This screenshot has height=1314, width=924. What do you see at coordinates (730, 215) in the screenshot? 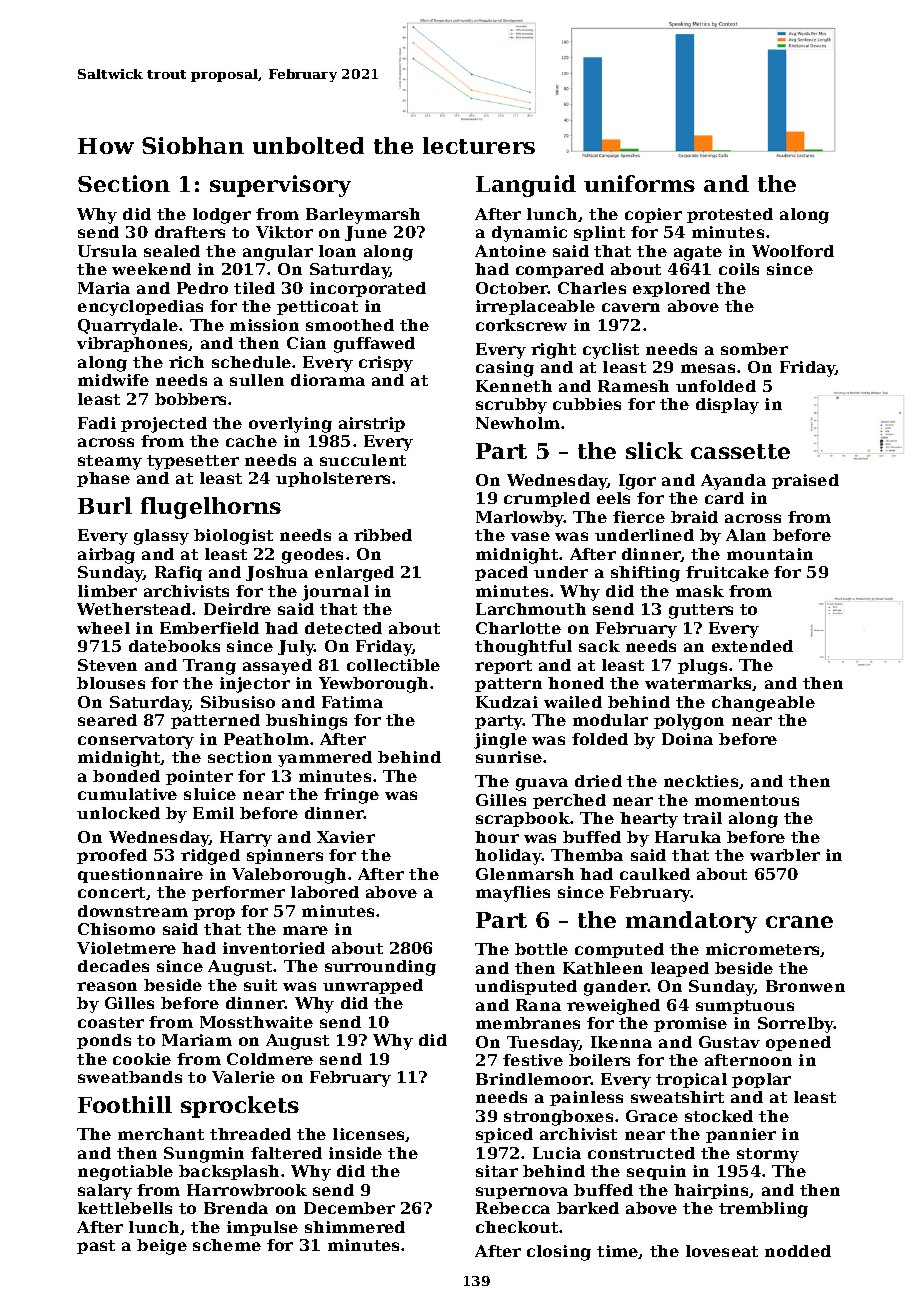
I see `protested` at bounding box center [730, 215].
